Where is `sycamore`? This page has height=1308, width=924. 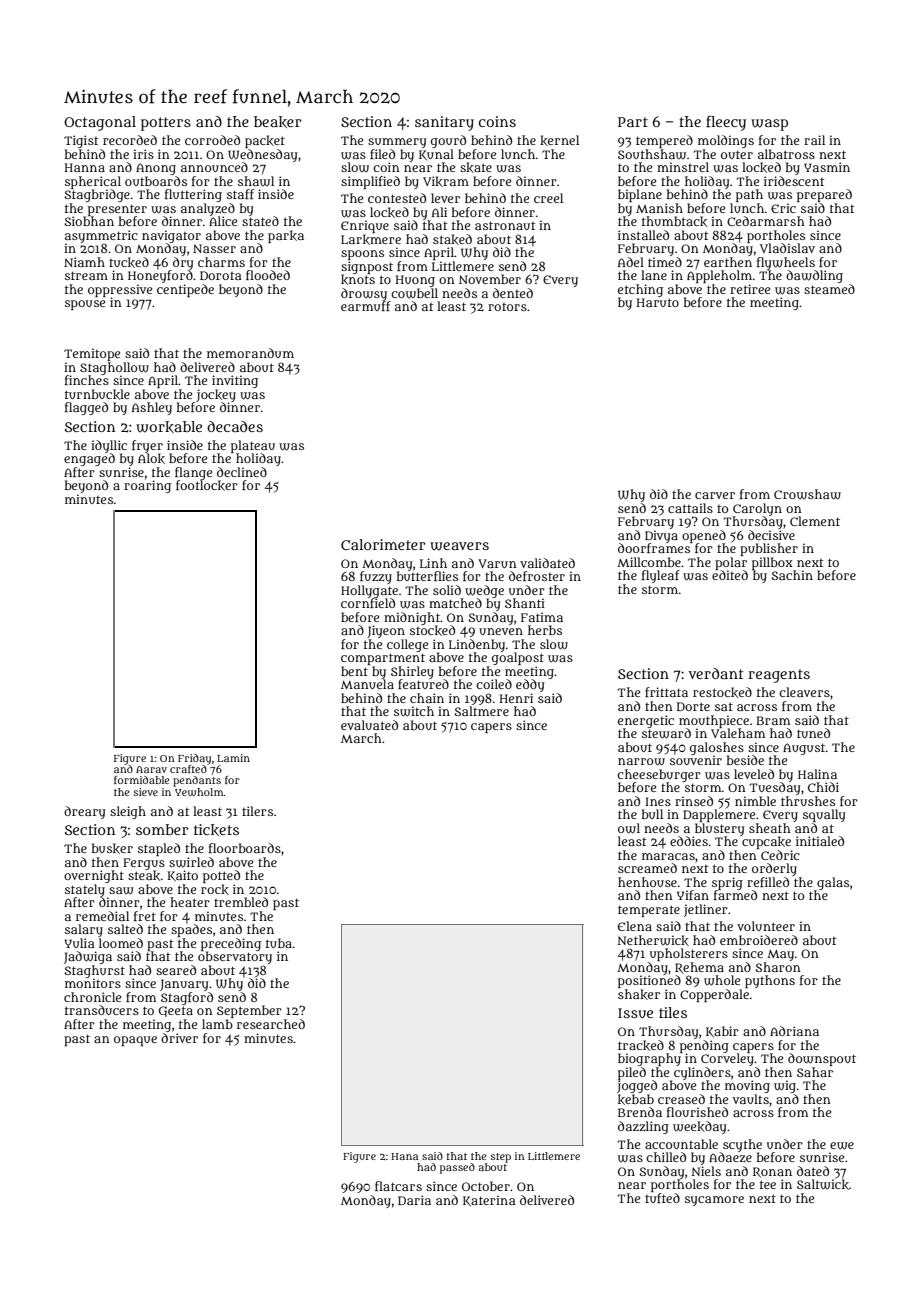 sycamore is located at coordinates (714, 1201).
